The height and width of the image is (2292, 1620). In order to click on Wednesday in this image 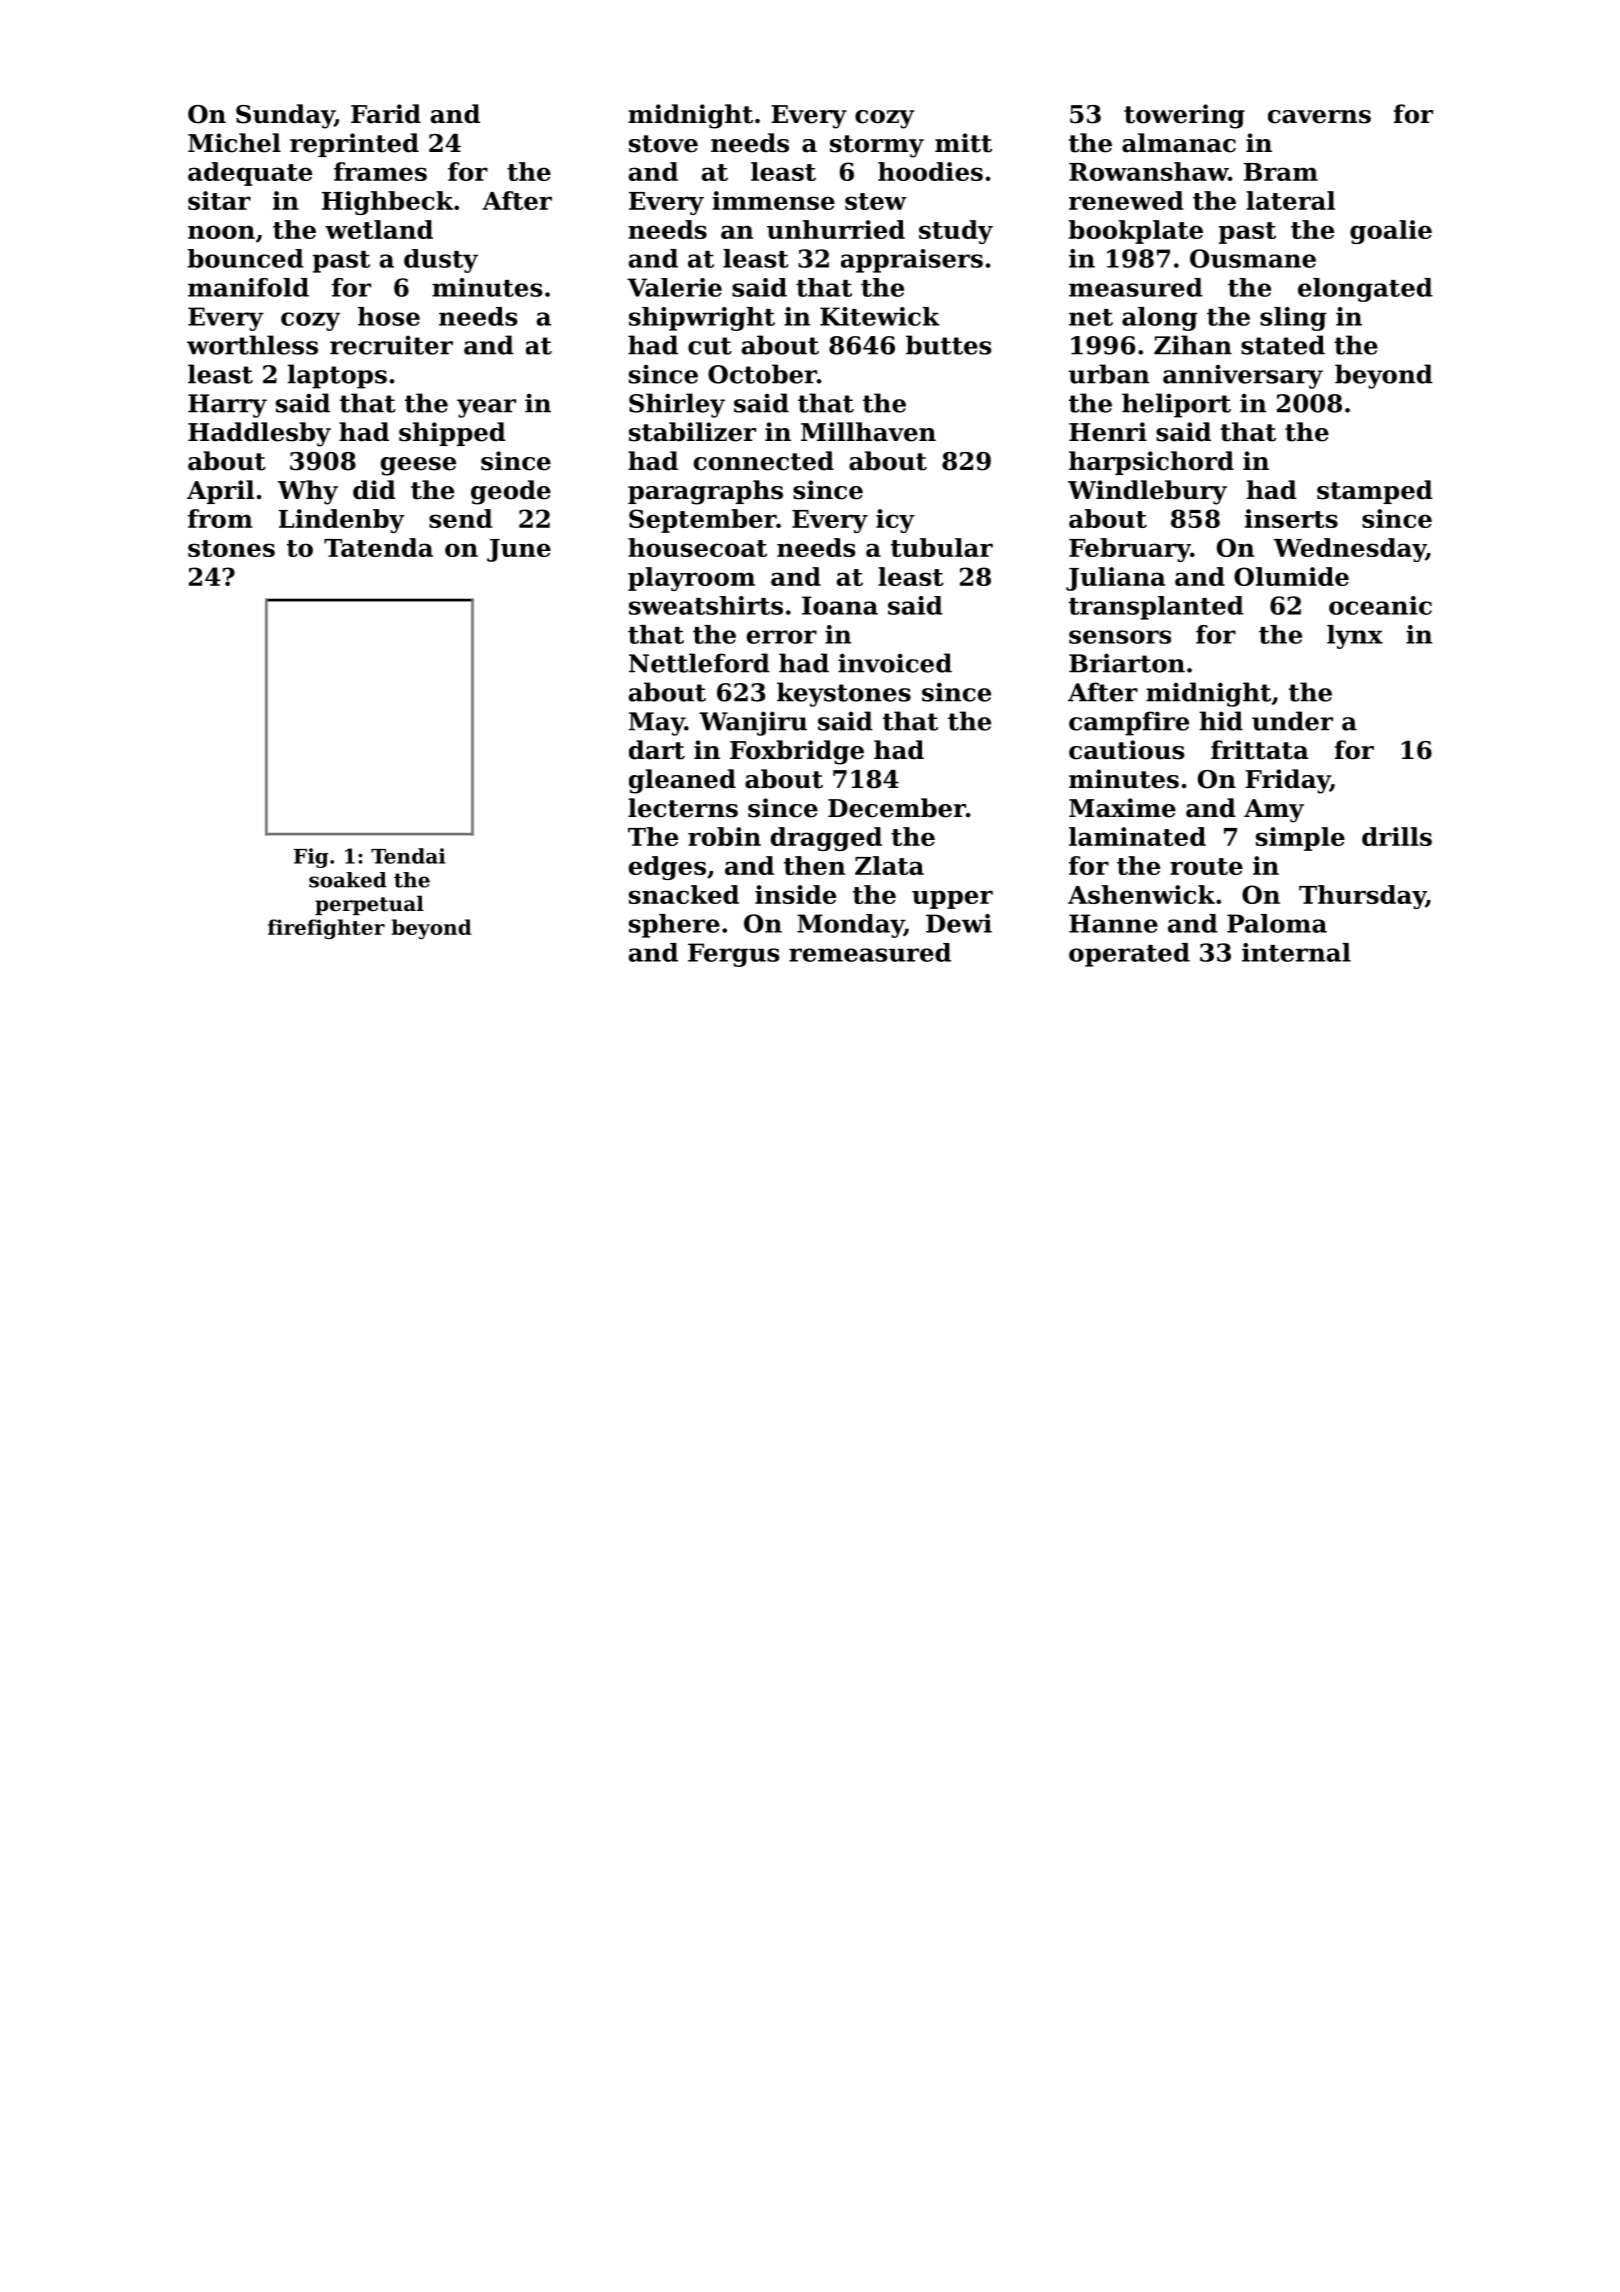, I will do `click(1350, 550)`.
